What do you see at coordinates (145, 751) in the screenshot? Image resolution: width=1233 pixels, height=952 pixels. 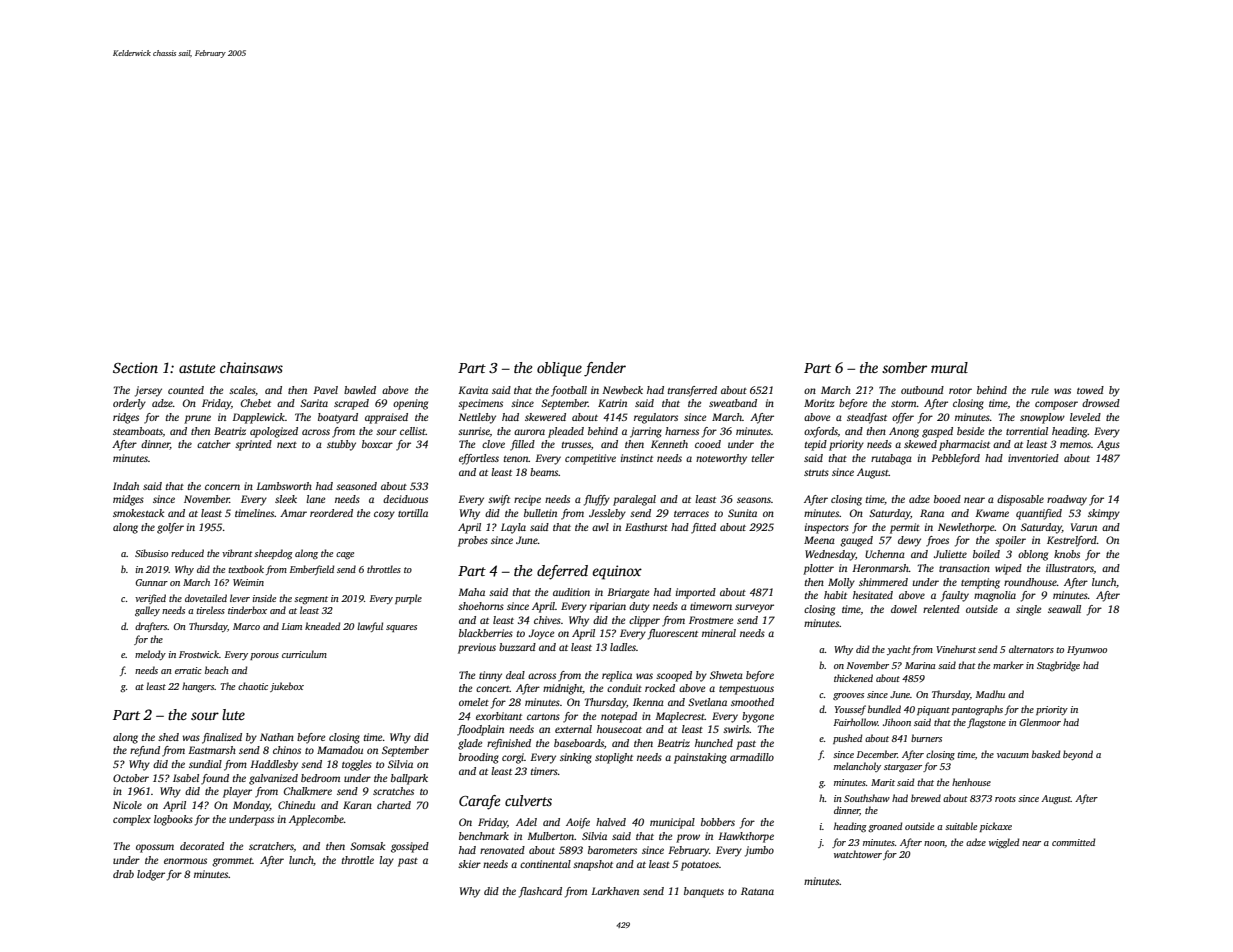 I see `refund` at bounding box center [145, 751].
